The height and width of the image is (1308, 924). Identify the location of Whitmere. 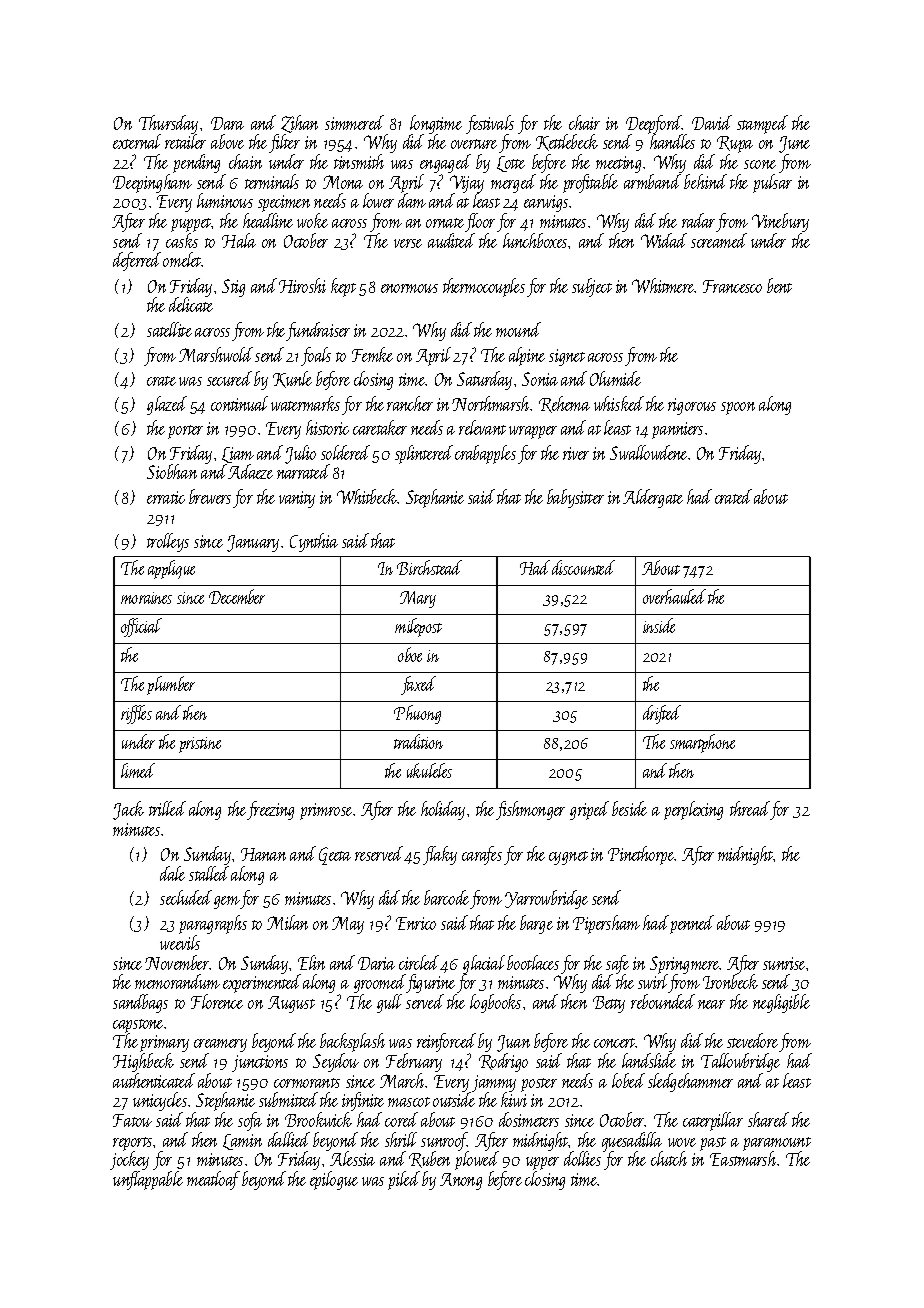
(663, 285).
